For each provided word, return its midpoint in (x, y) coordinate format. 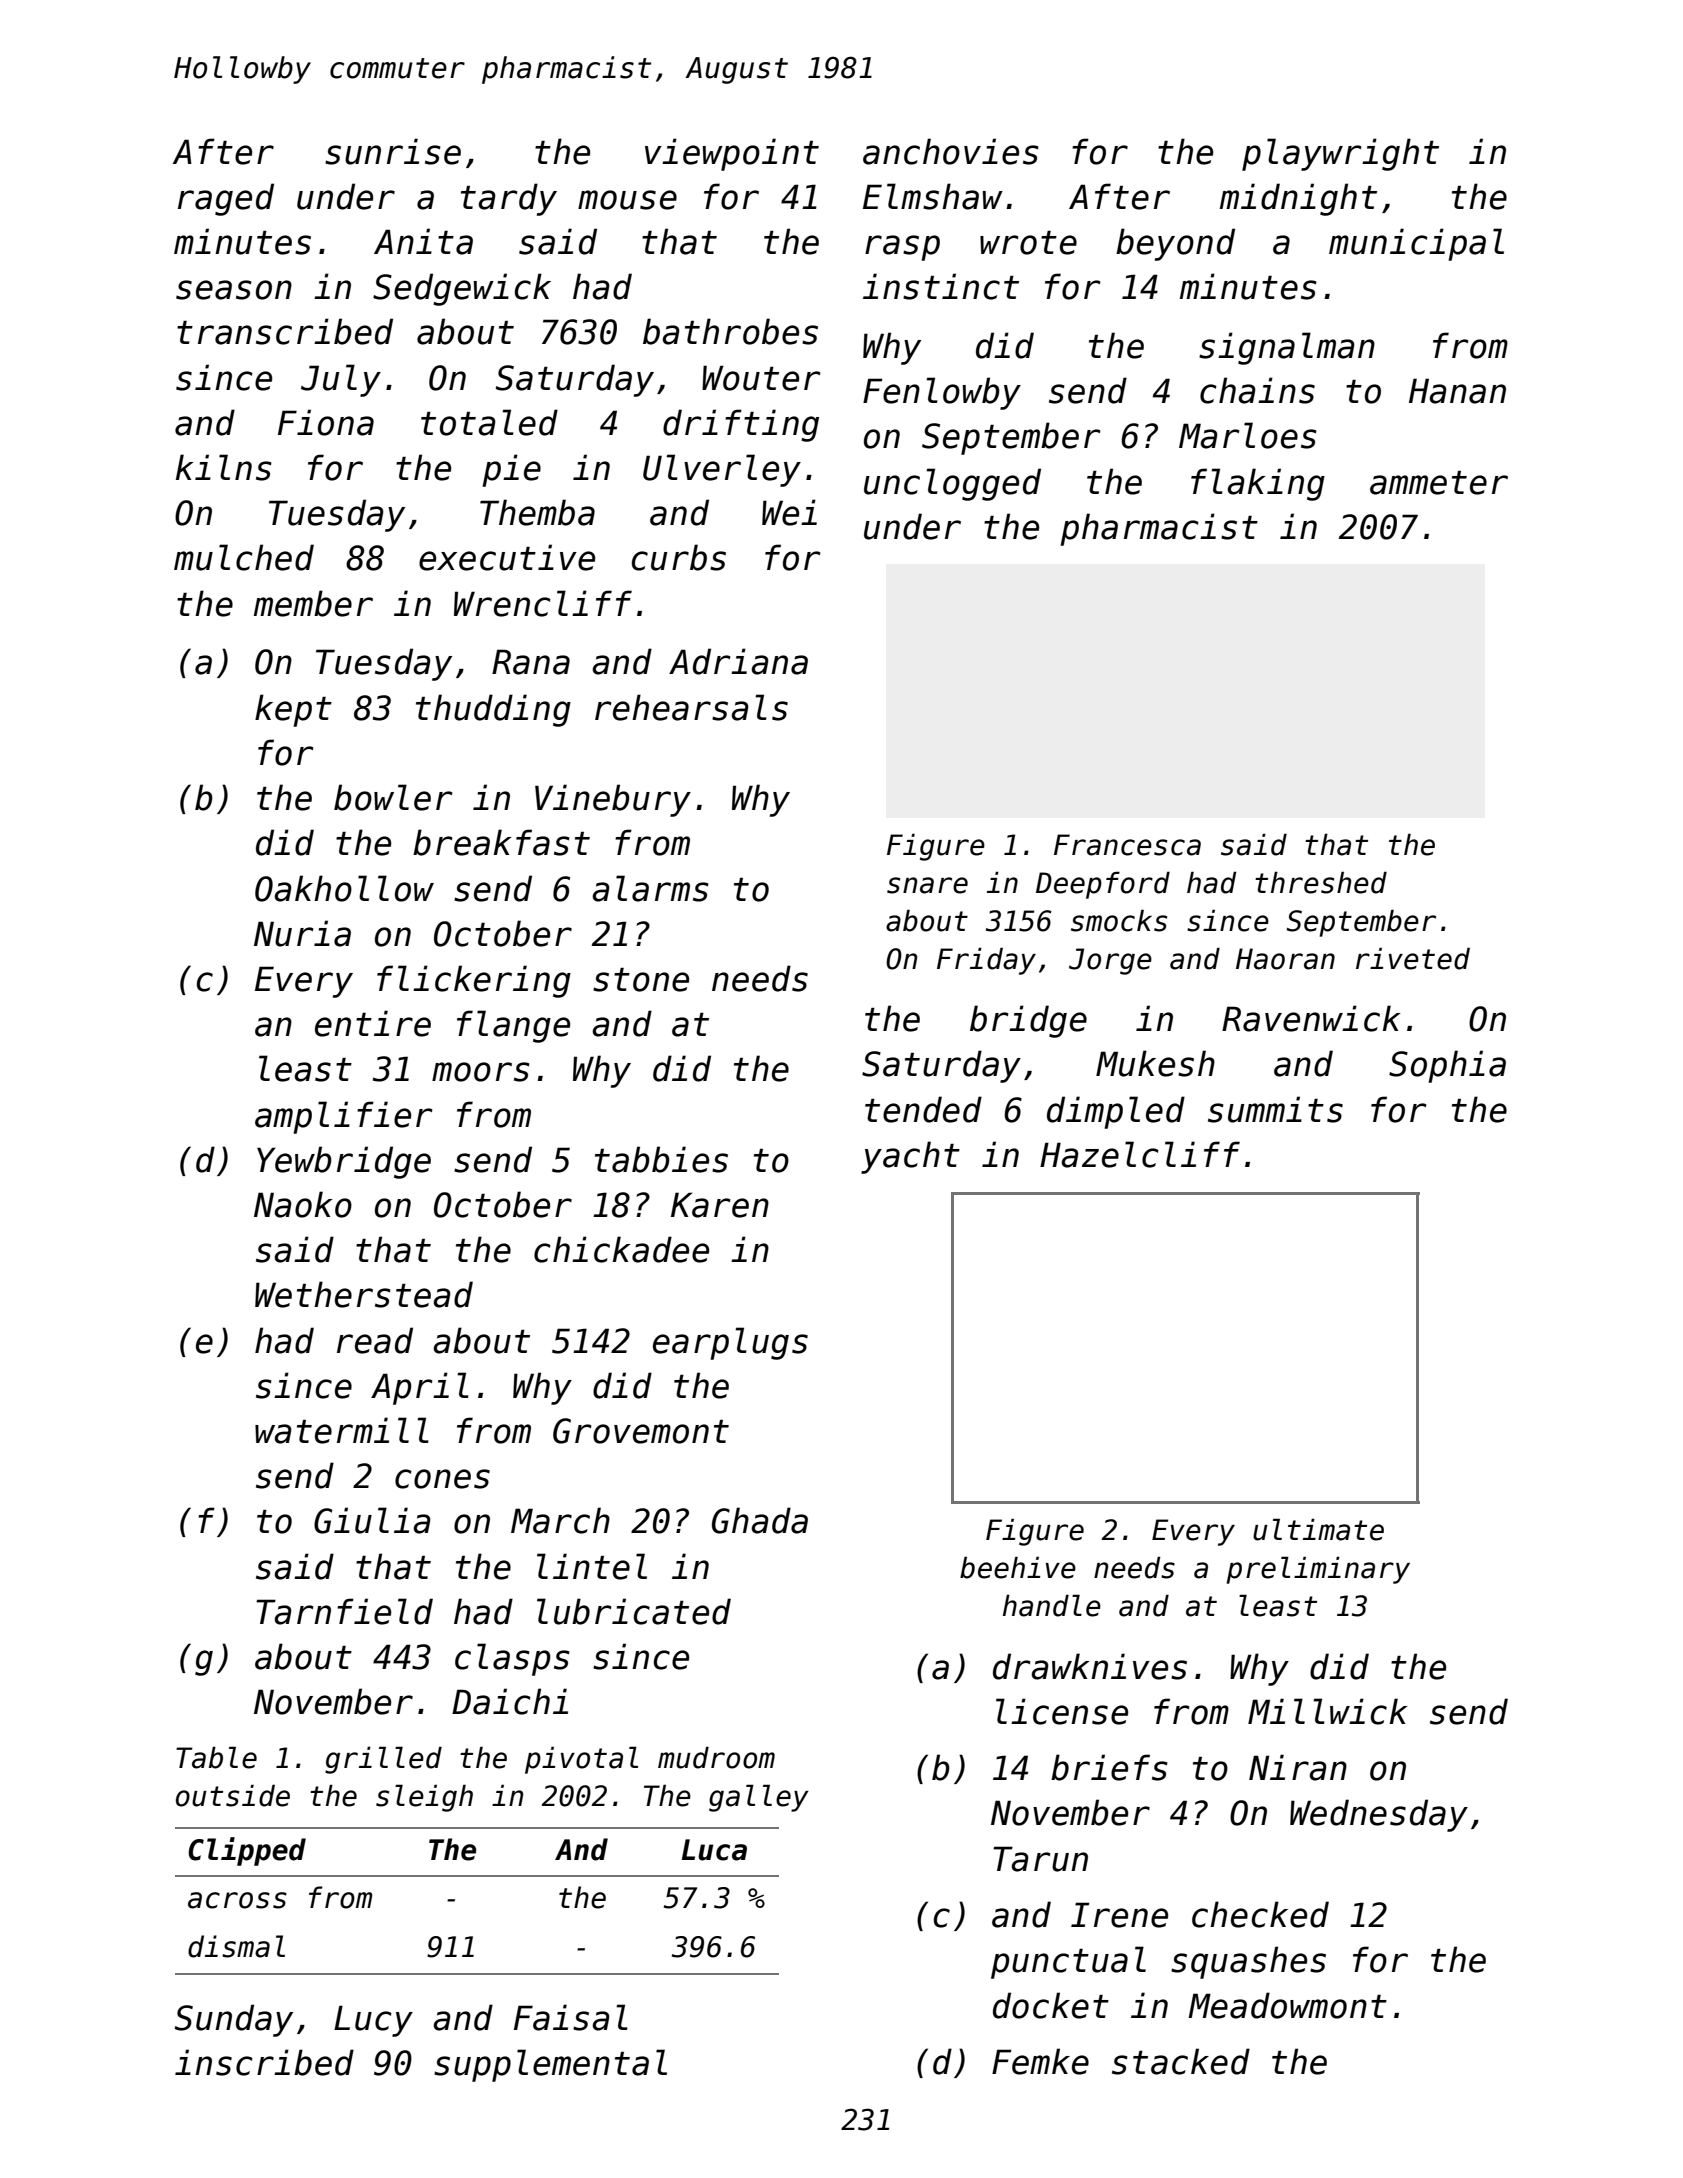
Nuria (302, 933)
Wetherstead (364, 1294)
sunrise (393, 151)
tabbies (661, 1159)
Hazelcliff (1140, 1154)
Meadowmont (1287, 2005)
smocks (1119, 920)
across (237, 1900)
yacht (910, 1157)
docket (1051, 2005)
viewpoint (732, 154)
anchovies (951, 151)
